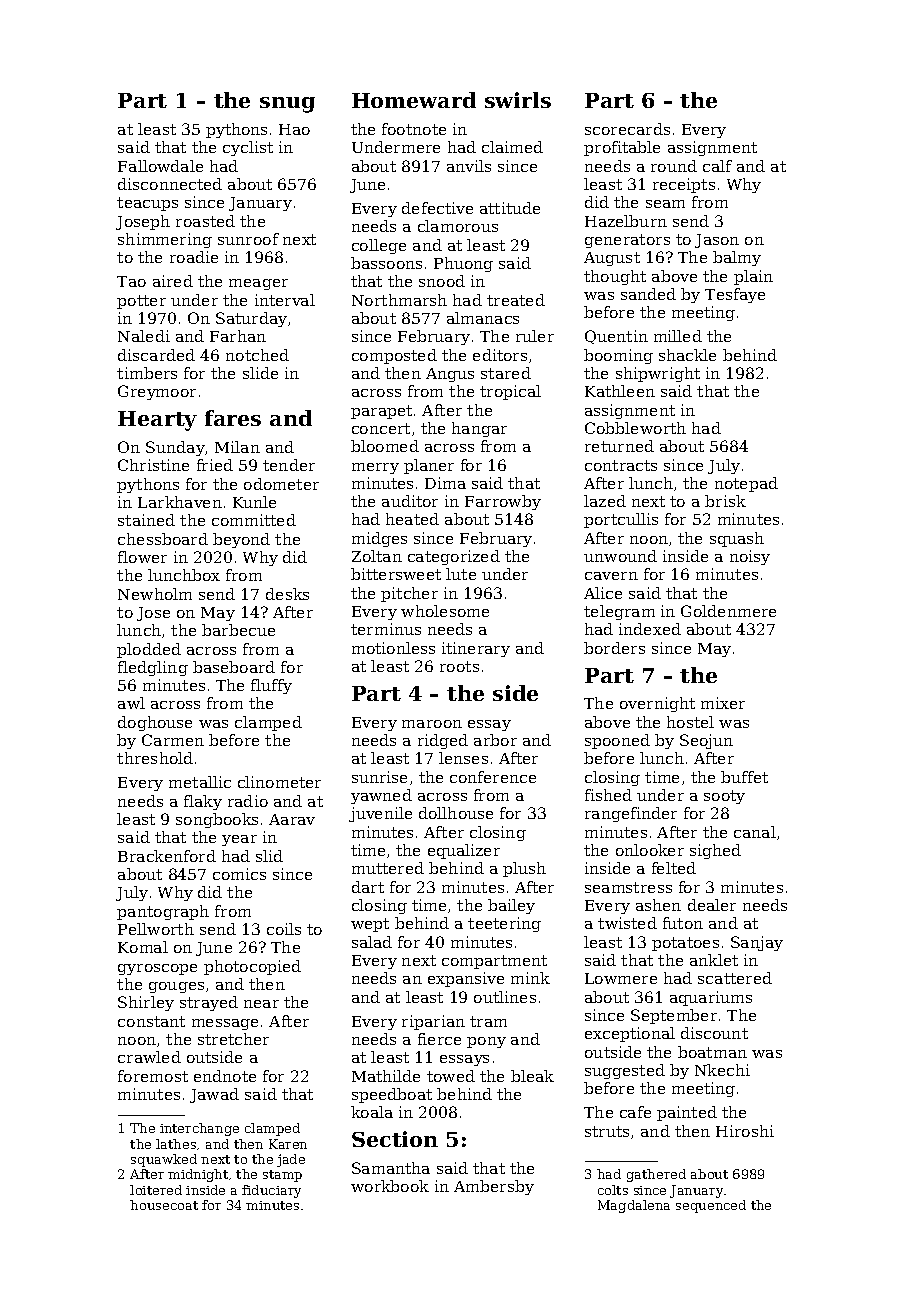  Describe the element at coordinates (238, 630) in the screenshot. I see `barbecue` at that location.
